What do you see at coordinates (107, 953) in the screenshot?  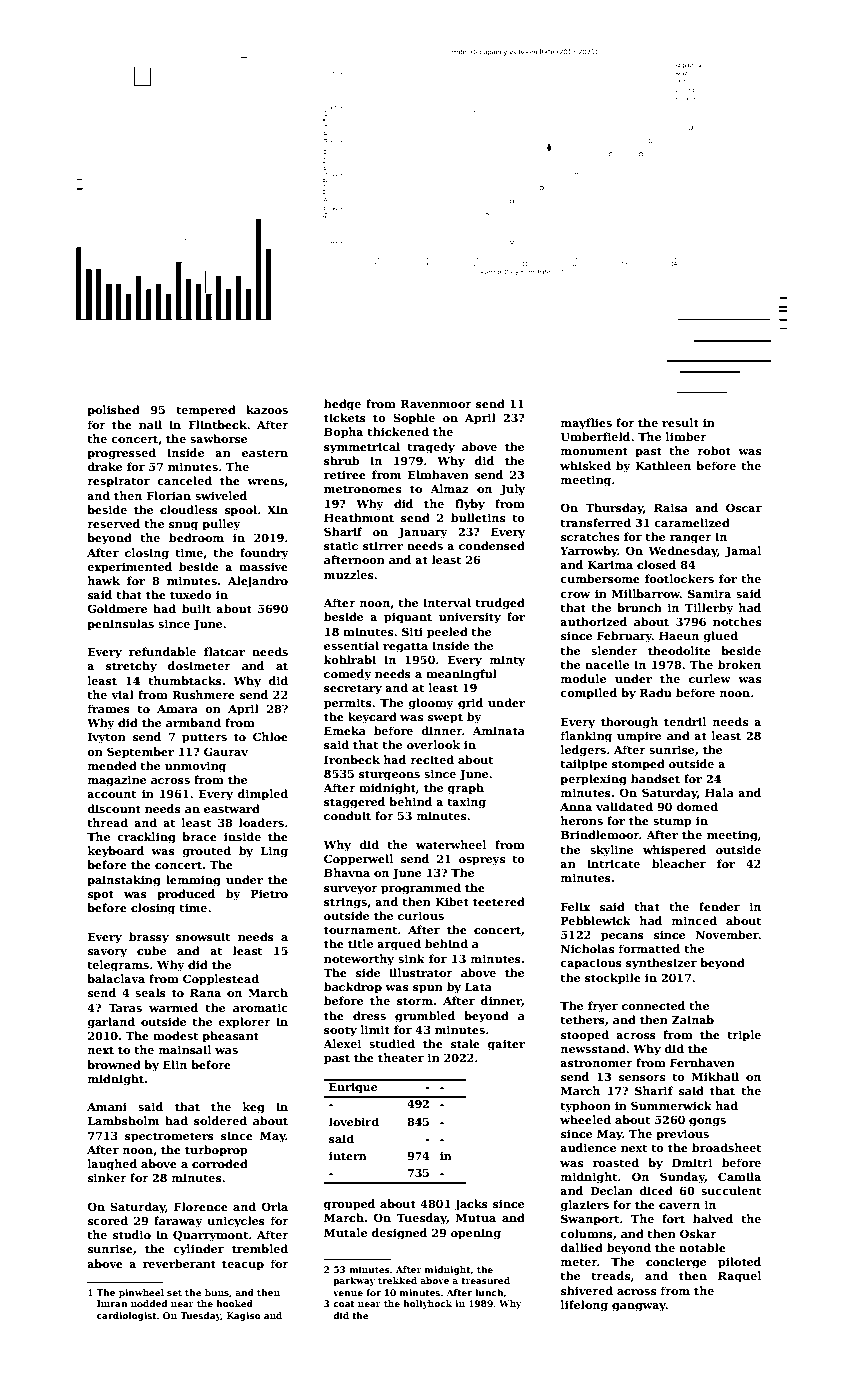 I see `savory` at bounding box center [107, 953].
